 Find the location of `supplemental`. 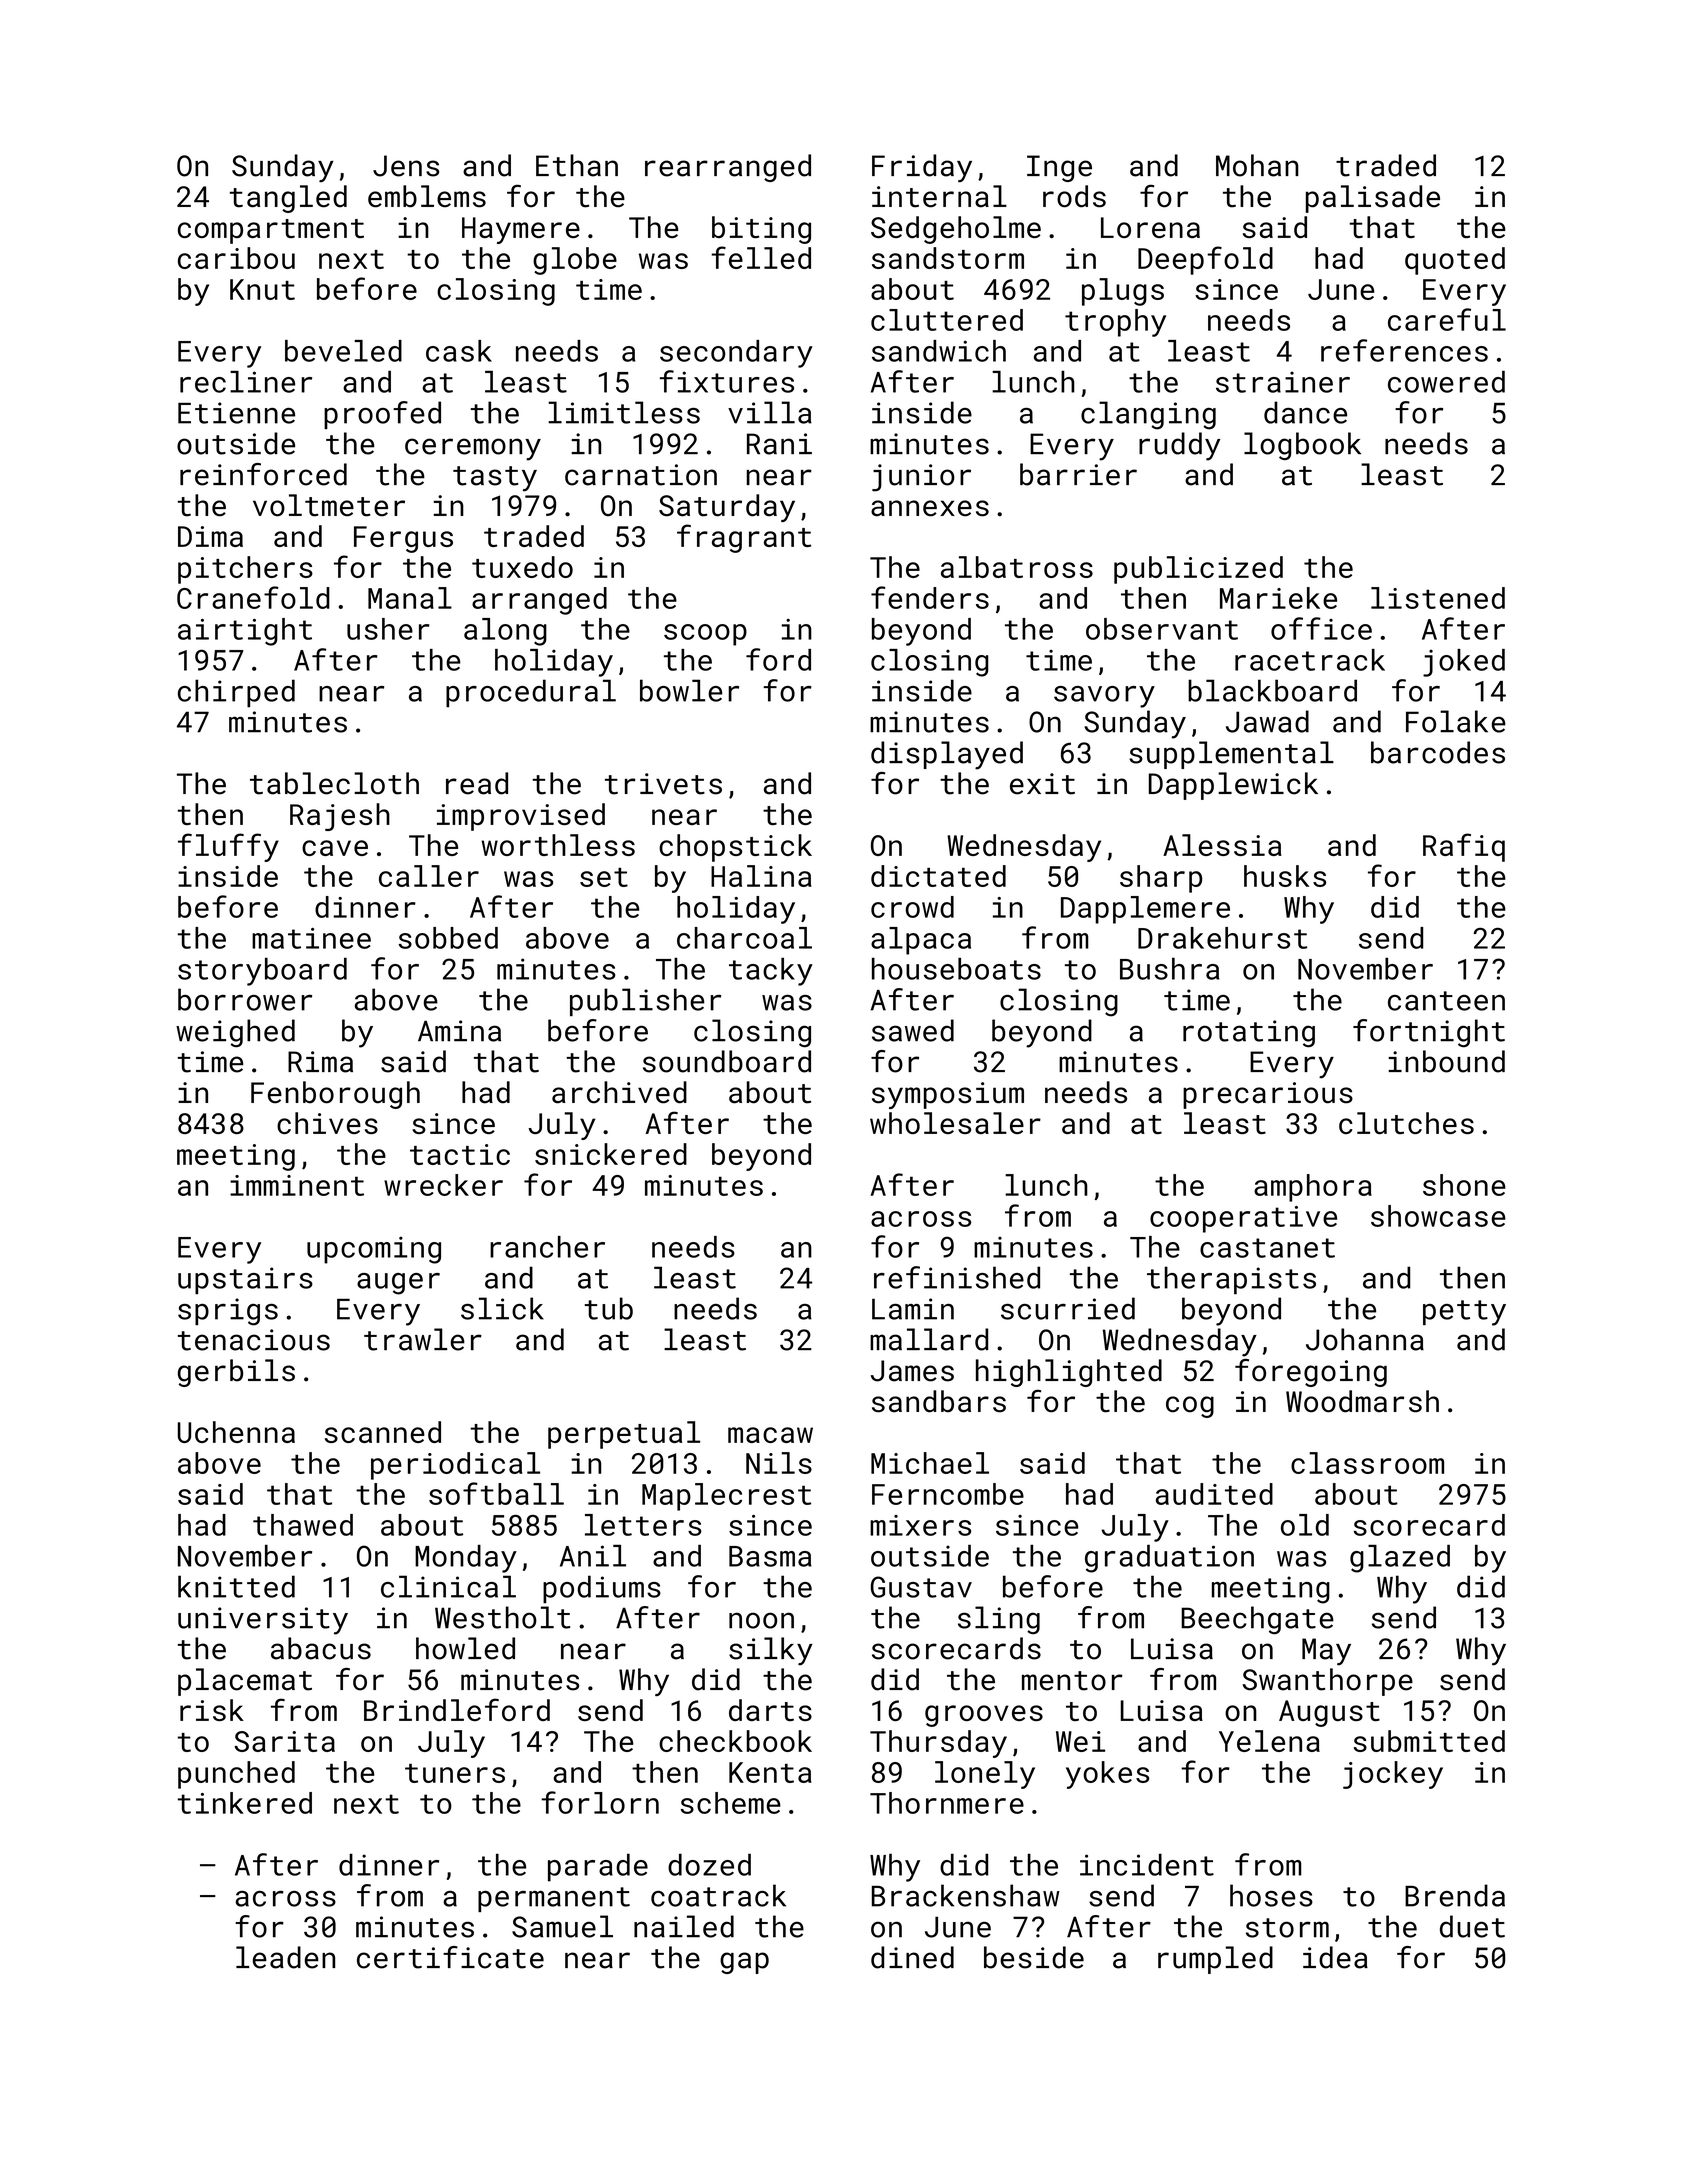

supplemental is located at coordinates (1231, 755).
